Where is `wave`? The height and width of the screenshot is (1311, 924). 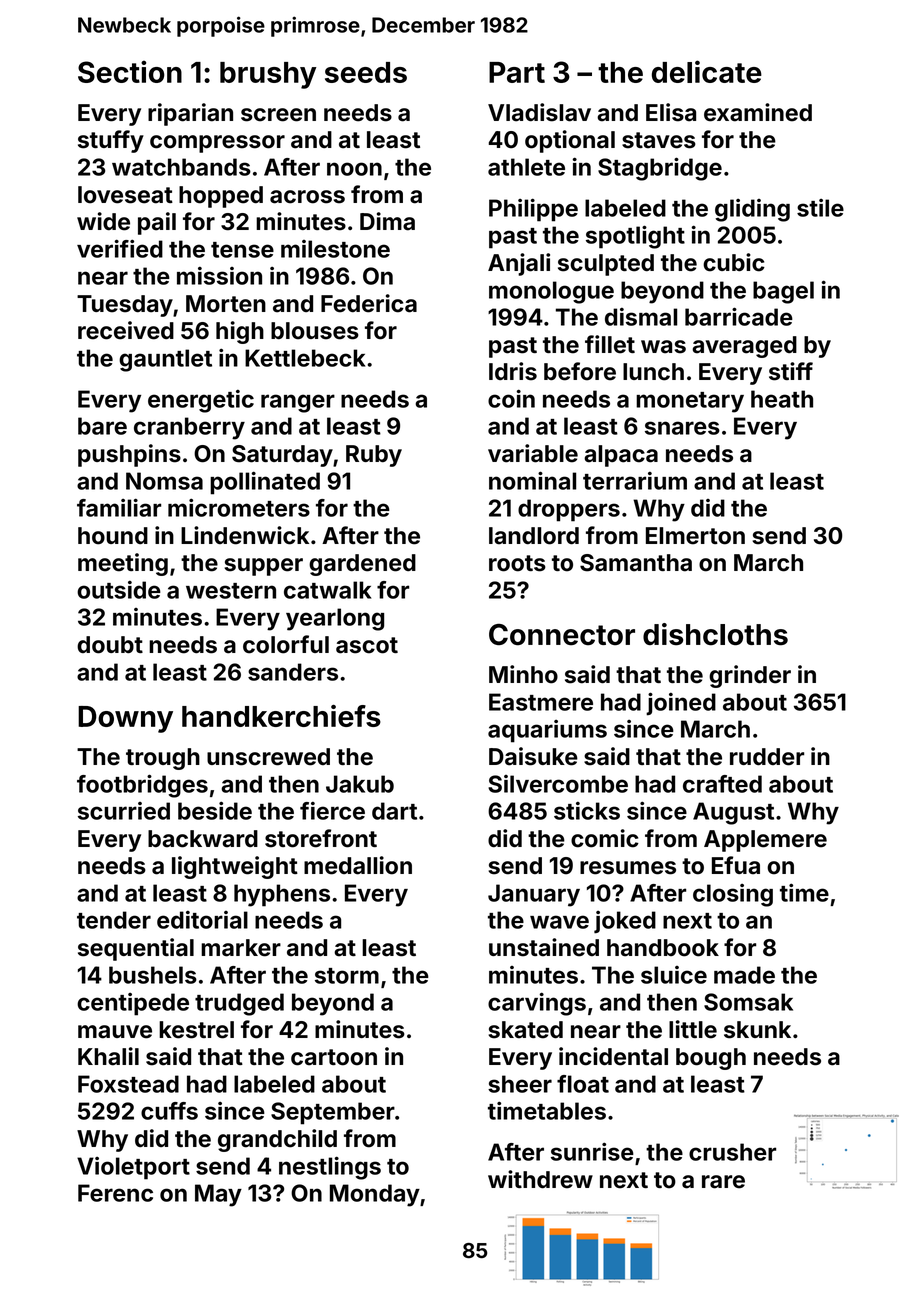
wave is located at coordinates (559, 922).
